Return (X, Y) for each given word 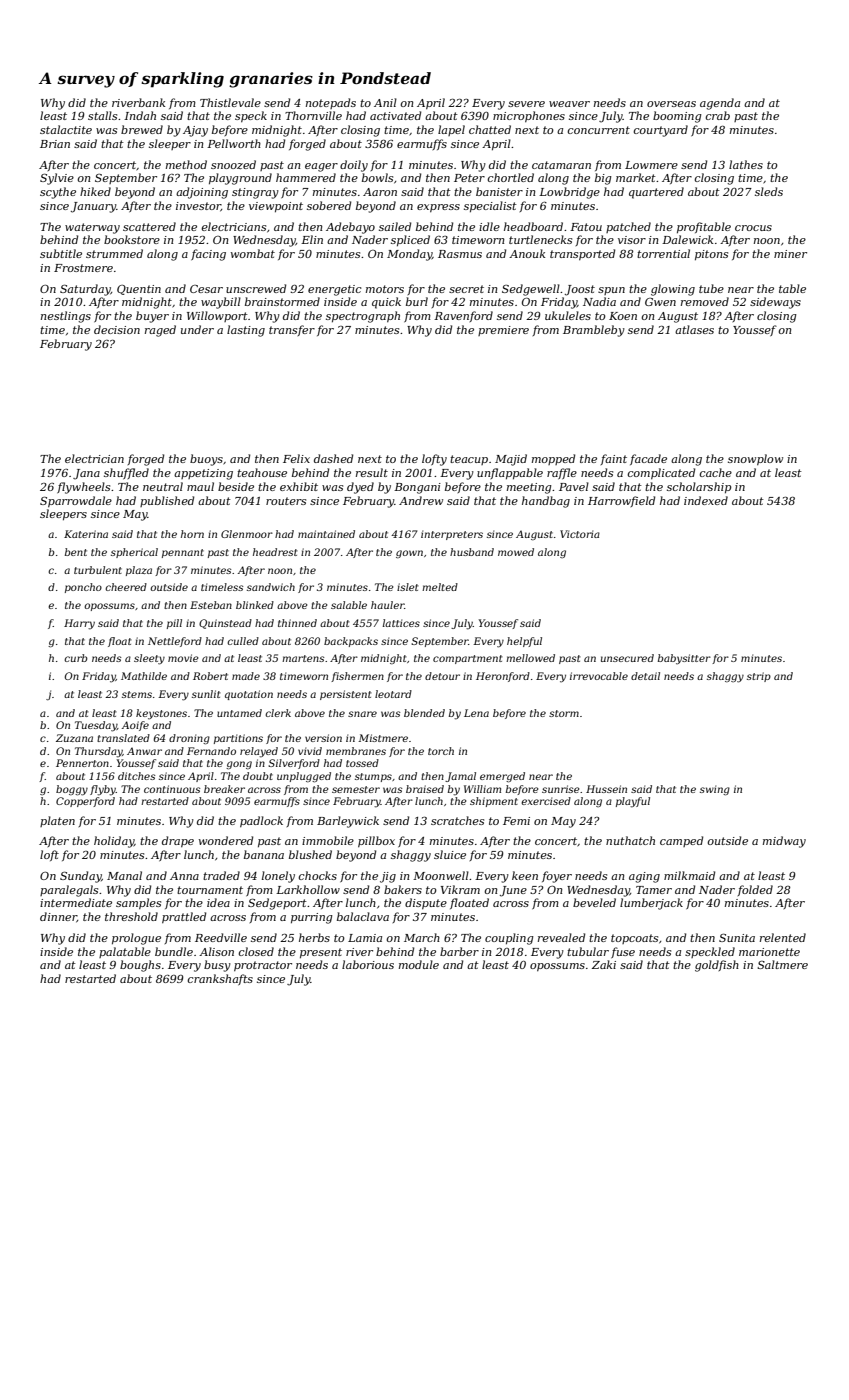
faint (614, 459)
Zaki (604, 964)
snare (362, 714)
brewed (142, 129)
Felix (296, 458)
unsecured (627, 658)
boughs (140, 966)
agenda (720, 104)
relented (783, 937)
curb (76, 658)
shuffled (126, 473)
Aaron (380, 192)
